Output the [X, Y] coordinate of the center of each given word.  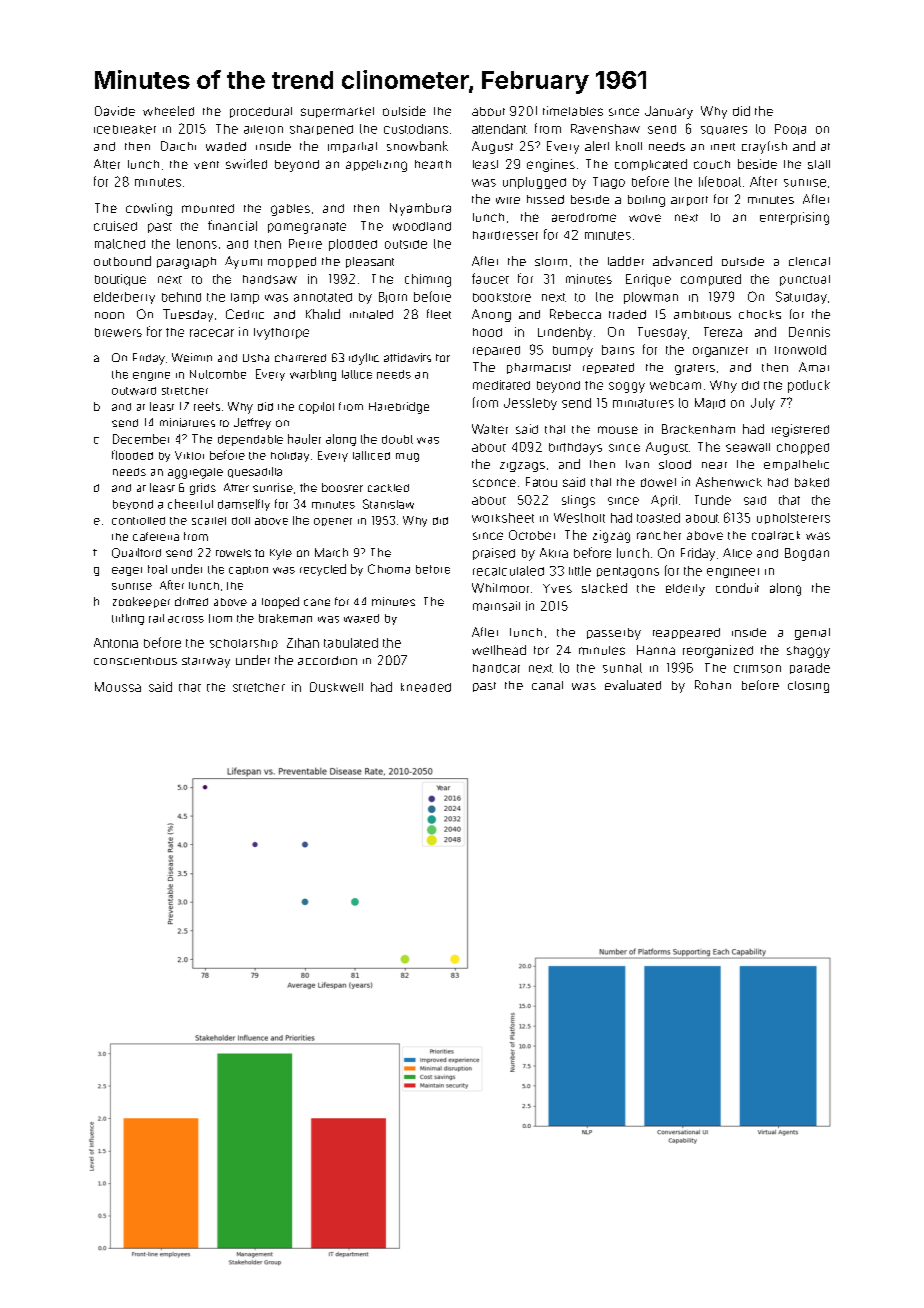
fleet [439, 314]
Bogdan [807, 554]
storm [551, 261]
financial [232, 225]
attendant [499, 129]
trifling [128, 619]
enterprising [794, 218]
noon [109, 315]
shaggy [808, 652]
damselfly [244, 505]
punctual [805, 280]
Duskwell [336, 687]
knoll [629, 146]
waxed [361, 618]
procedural [261, 112]
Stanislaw [388, 504]
